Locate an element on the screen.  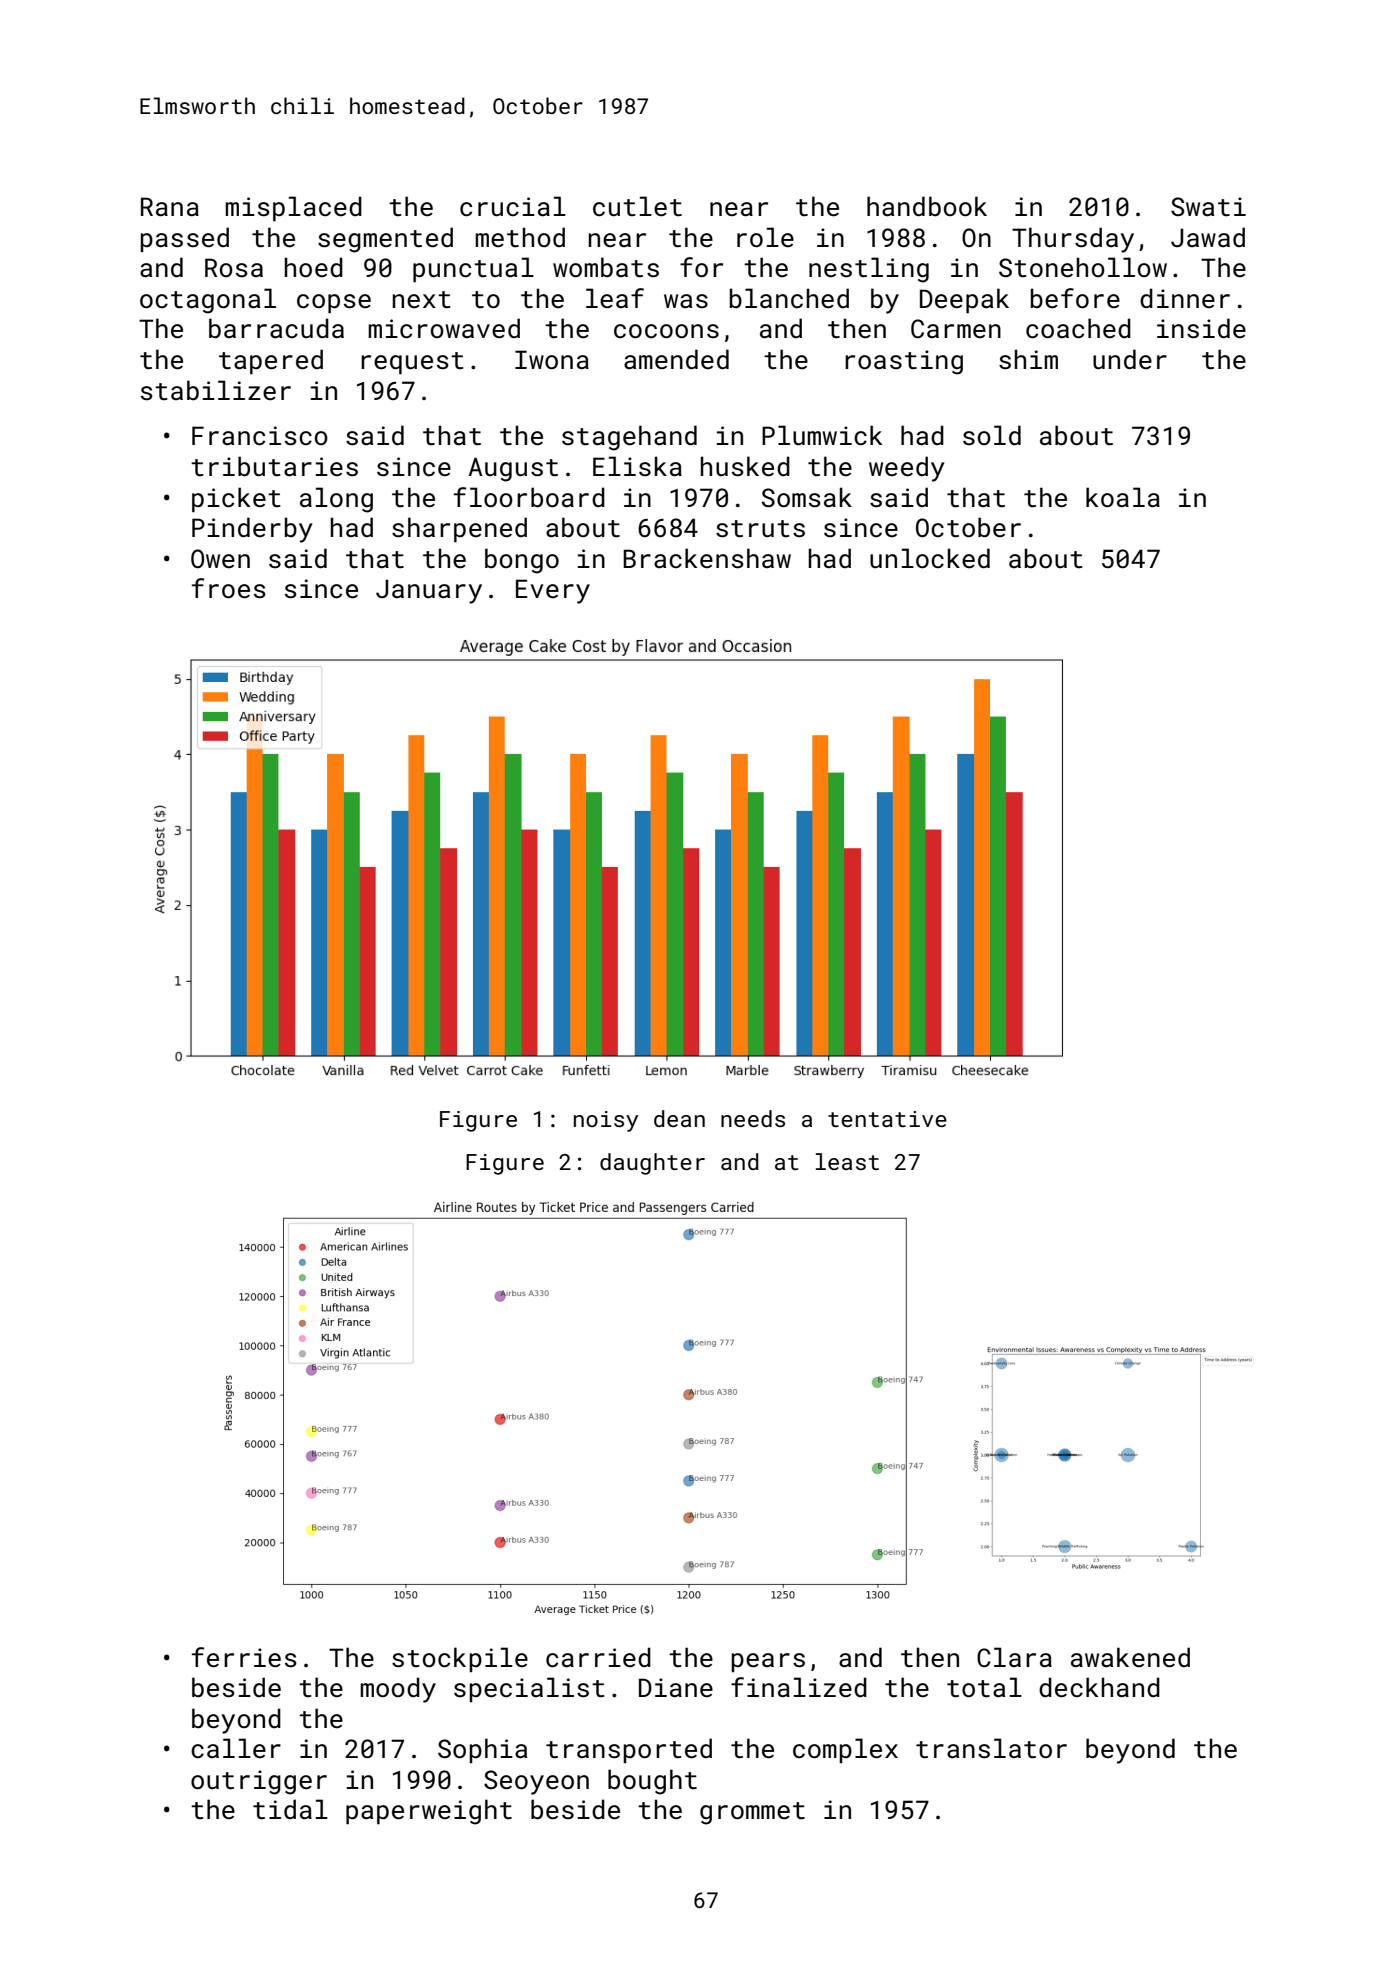
Swati is located at coordinates (1208, 207).
